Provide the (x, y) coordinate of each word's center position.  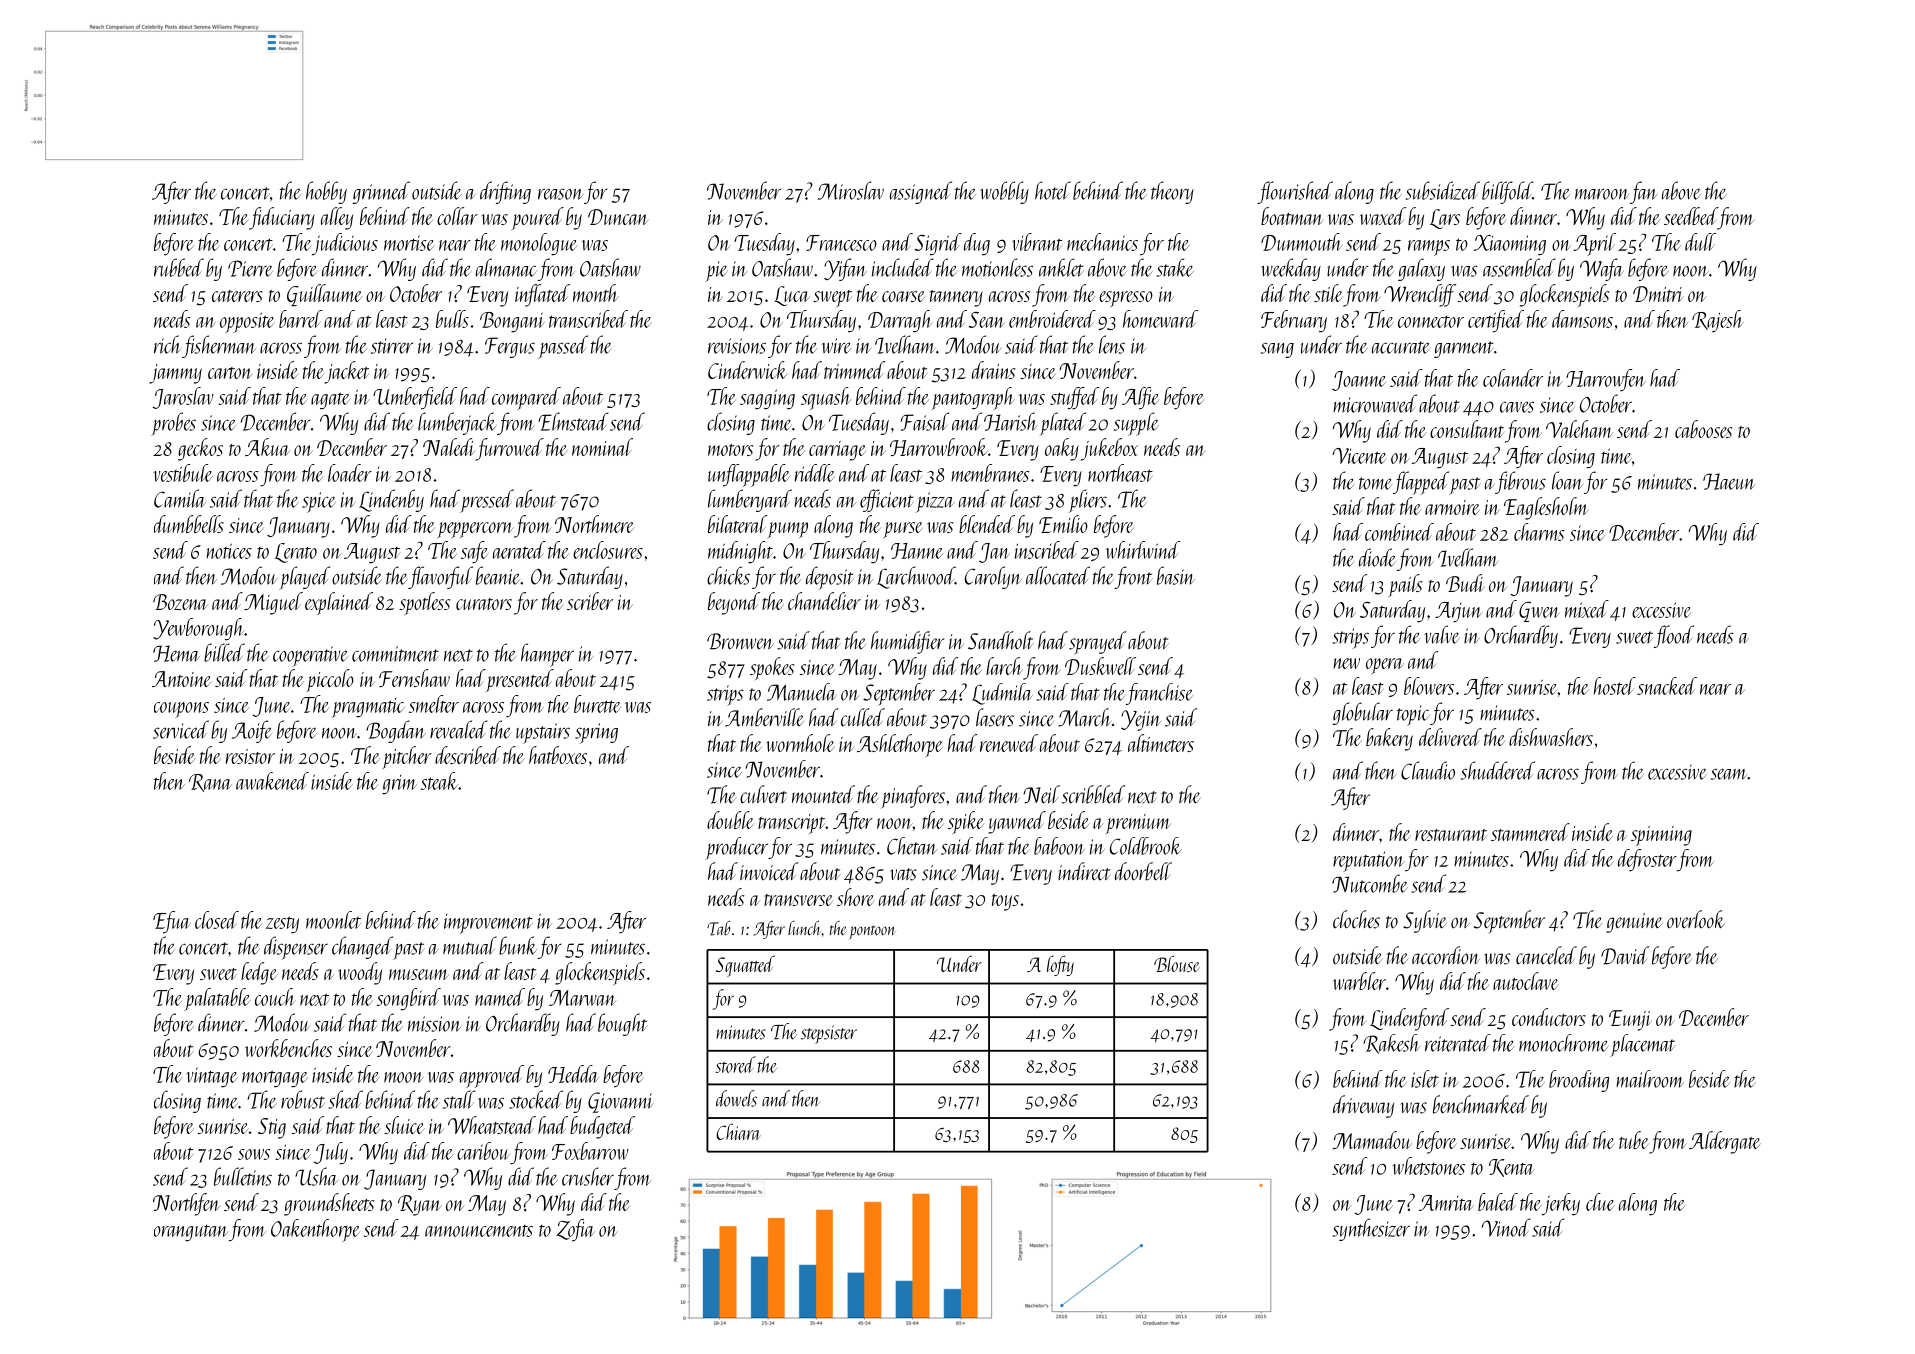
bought (623, 1024)
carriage (837, 451)
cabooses (1703, 429)
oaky (1062, 449)
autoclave (1526, 981)
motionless (997, 267)
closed (217, 920)
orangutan (191, 1233)
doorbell (1143, 871)
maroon (1602, 194)
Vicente (1360, 456)
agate (330, 401)
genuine (1634, 923)
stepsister (829, 1034)
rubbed (179, 267)
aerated (519, 550)
